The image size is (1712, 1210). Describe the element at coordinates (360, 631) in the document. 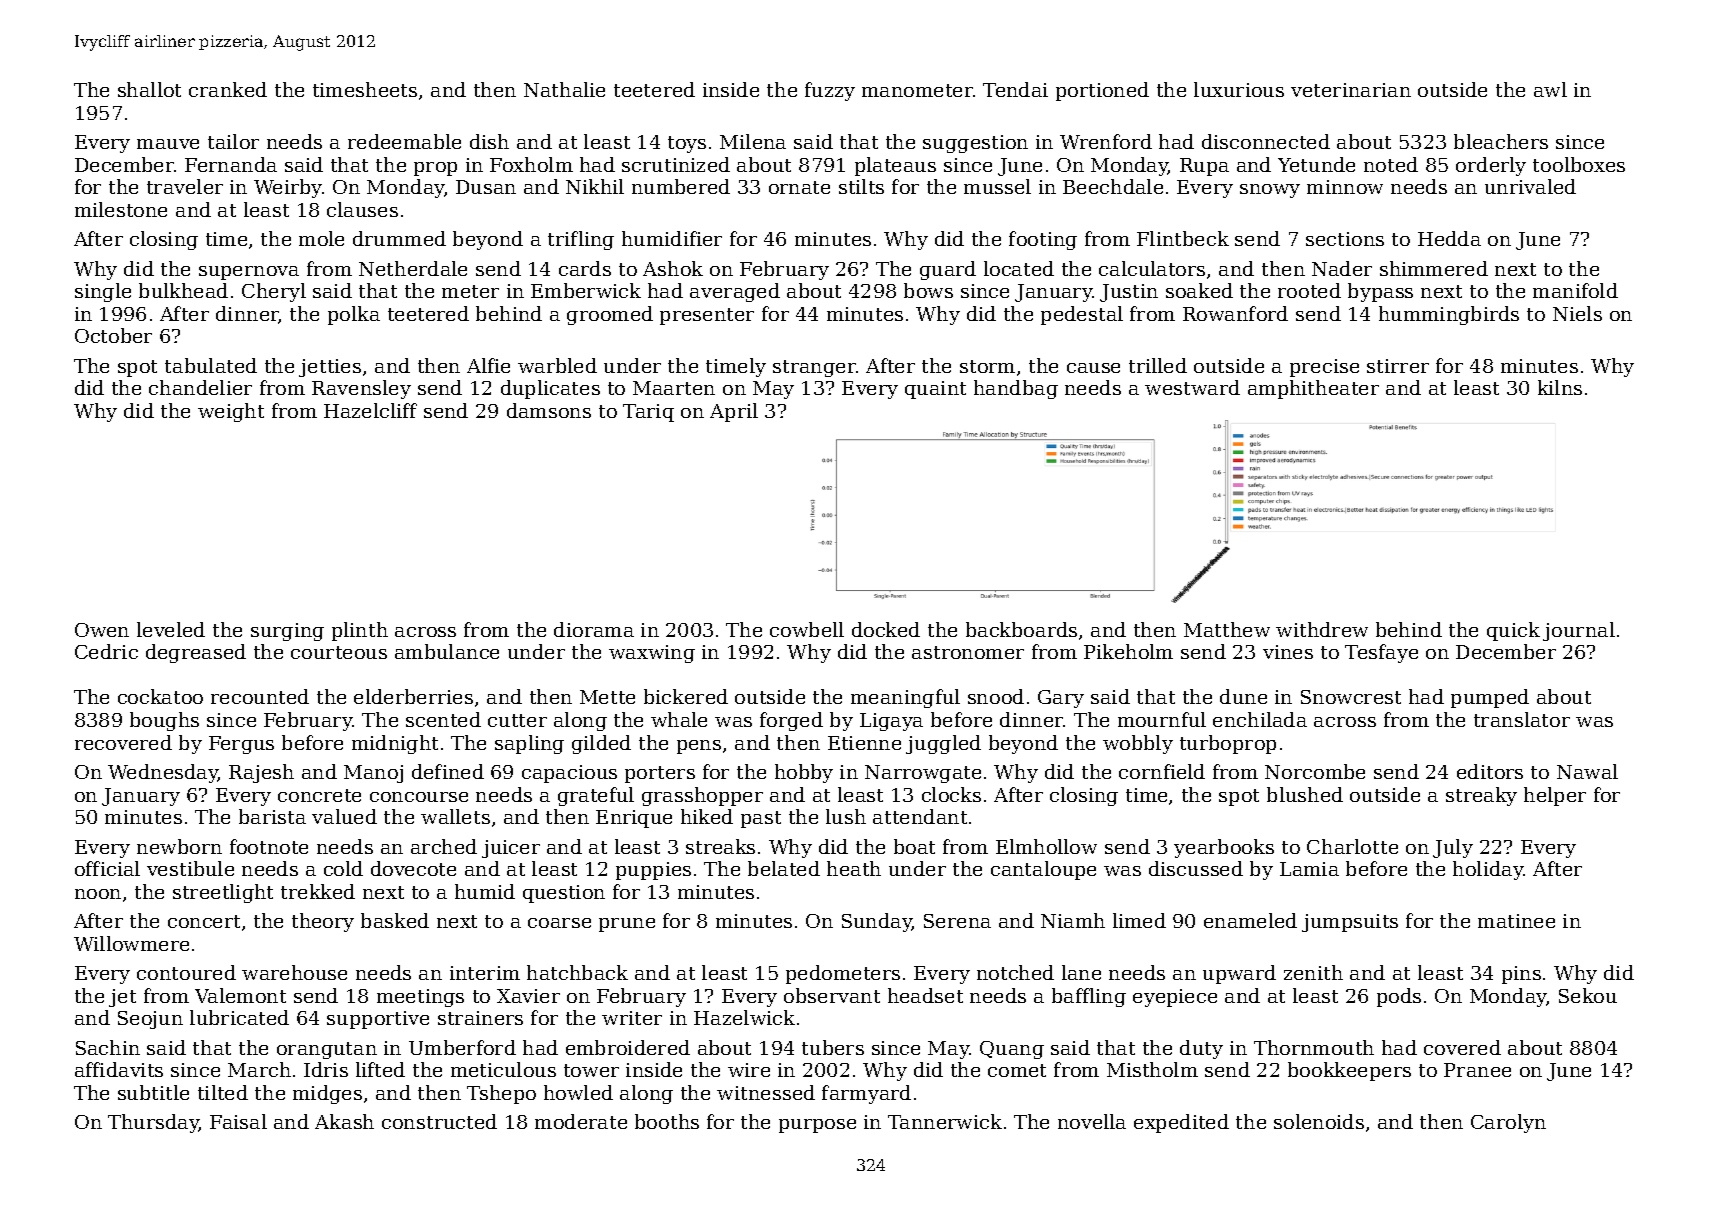

I see `plinth` at that location.
